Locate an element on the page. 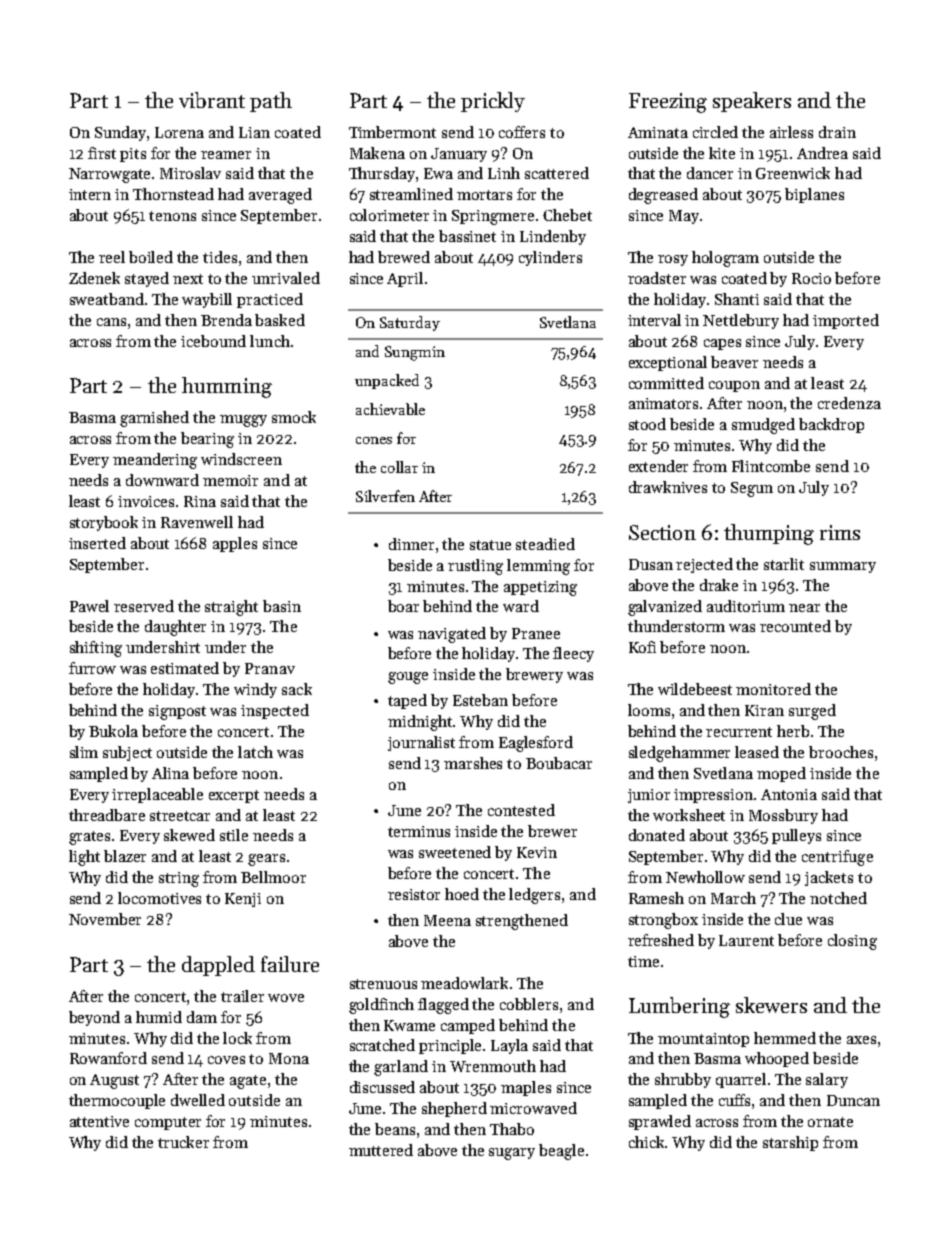 This page has height=1233, width=952. rustling is located at coordinates (475, 567).
